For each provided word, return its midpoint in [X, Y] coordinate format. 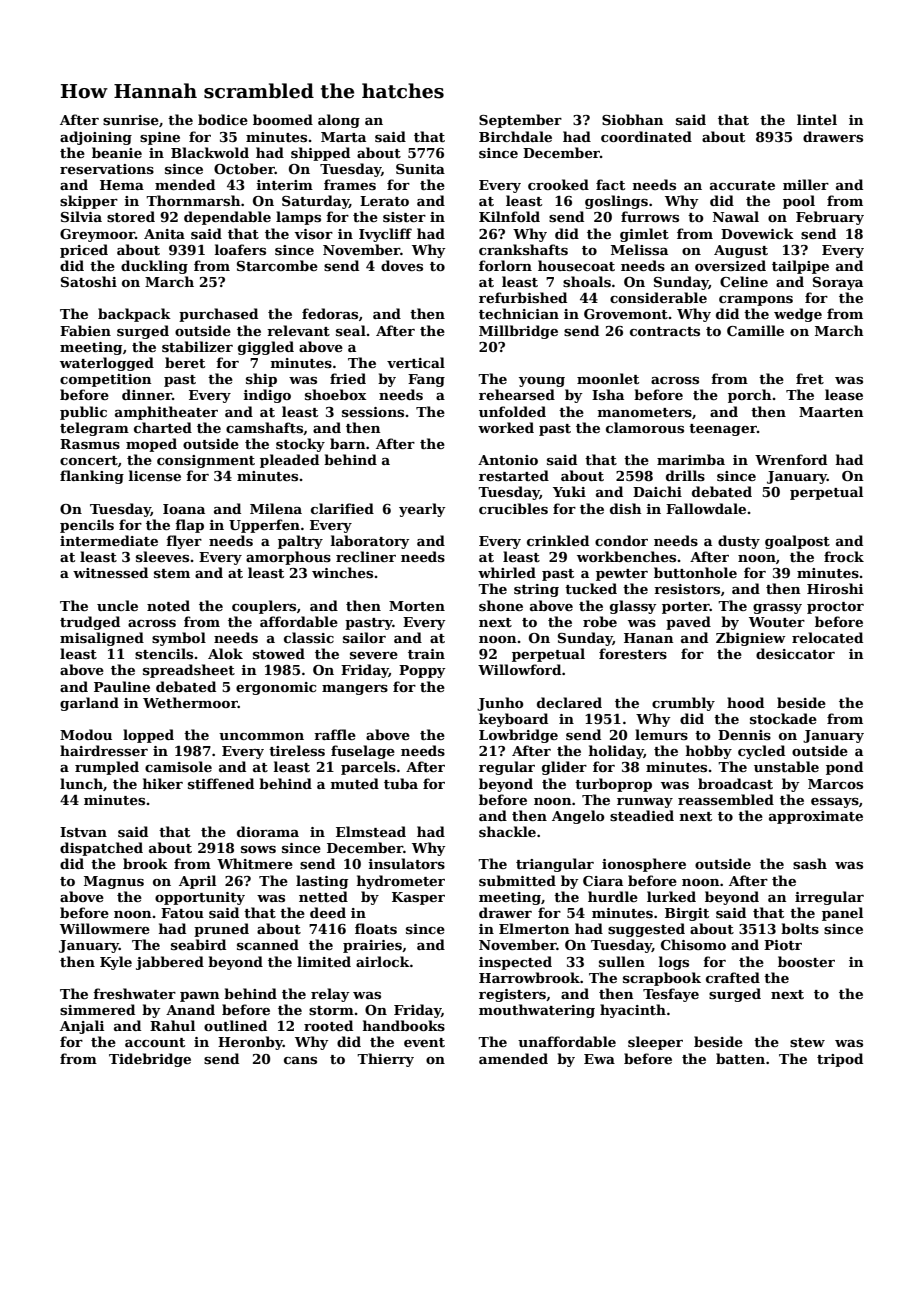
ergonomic [276, 688]
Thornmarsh [193, 200]
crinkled [558, 540]
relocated [827, 637]
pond [844, 768]
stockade [783, 718]
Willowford [519, 669]
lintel [817, 119]
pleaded [289, 461]
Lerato [384, 201]
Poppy [422, 671]
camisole [178, 766]
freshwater [134, 993]
